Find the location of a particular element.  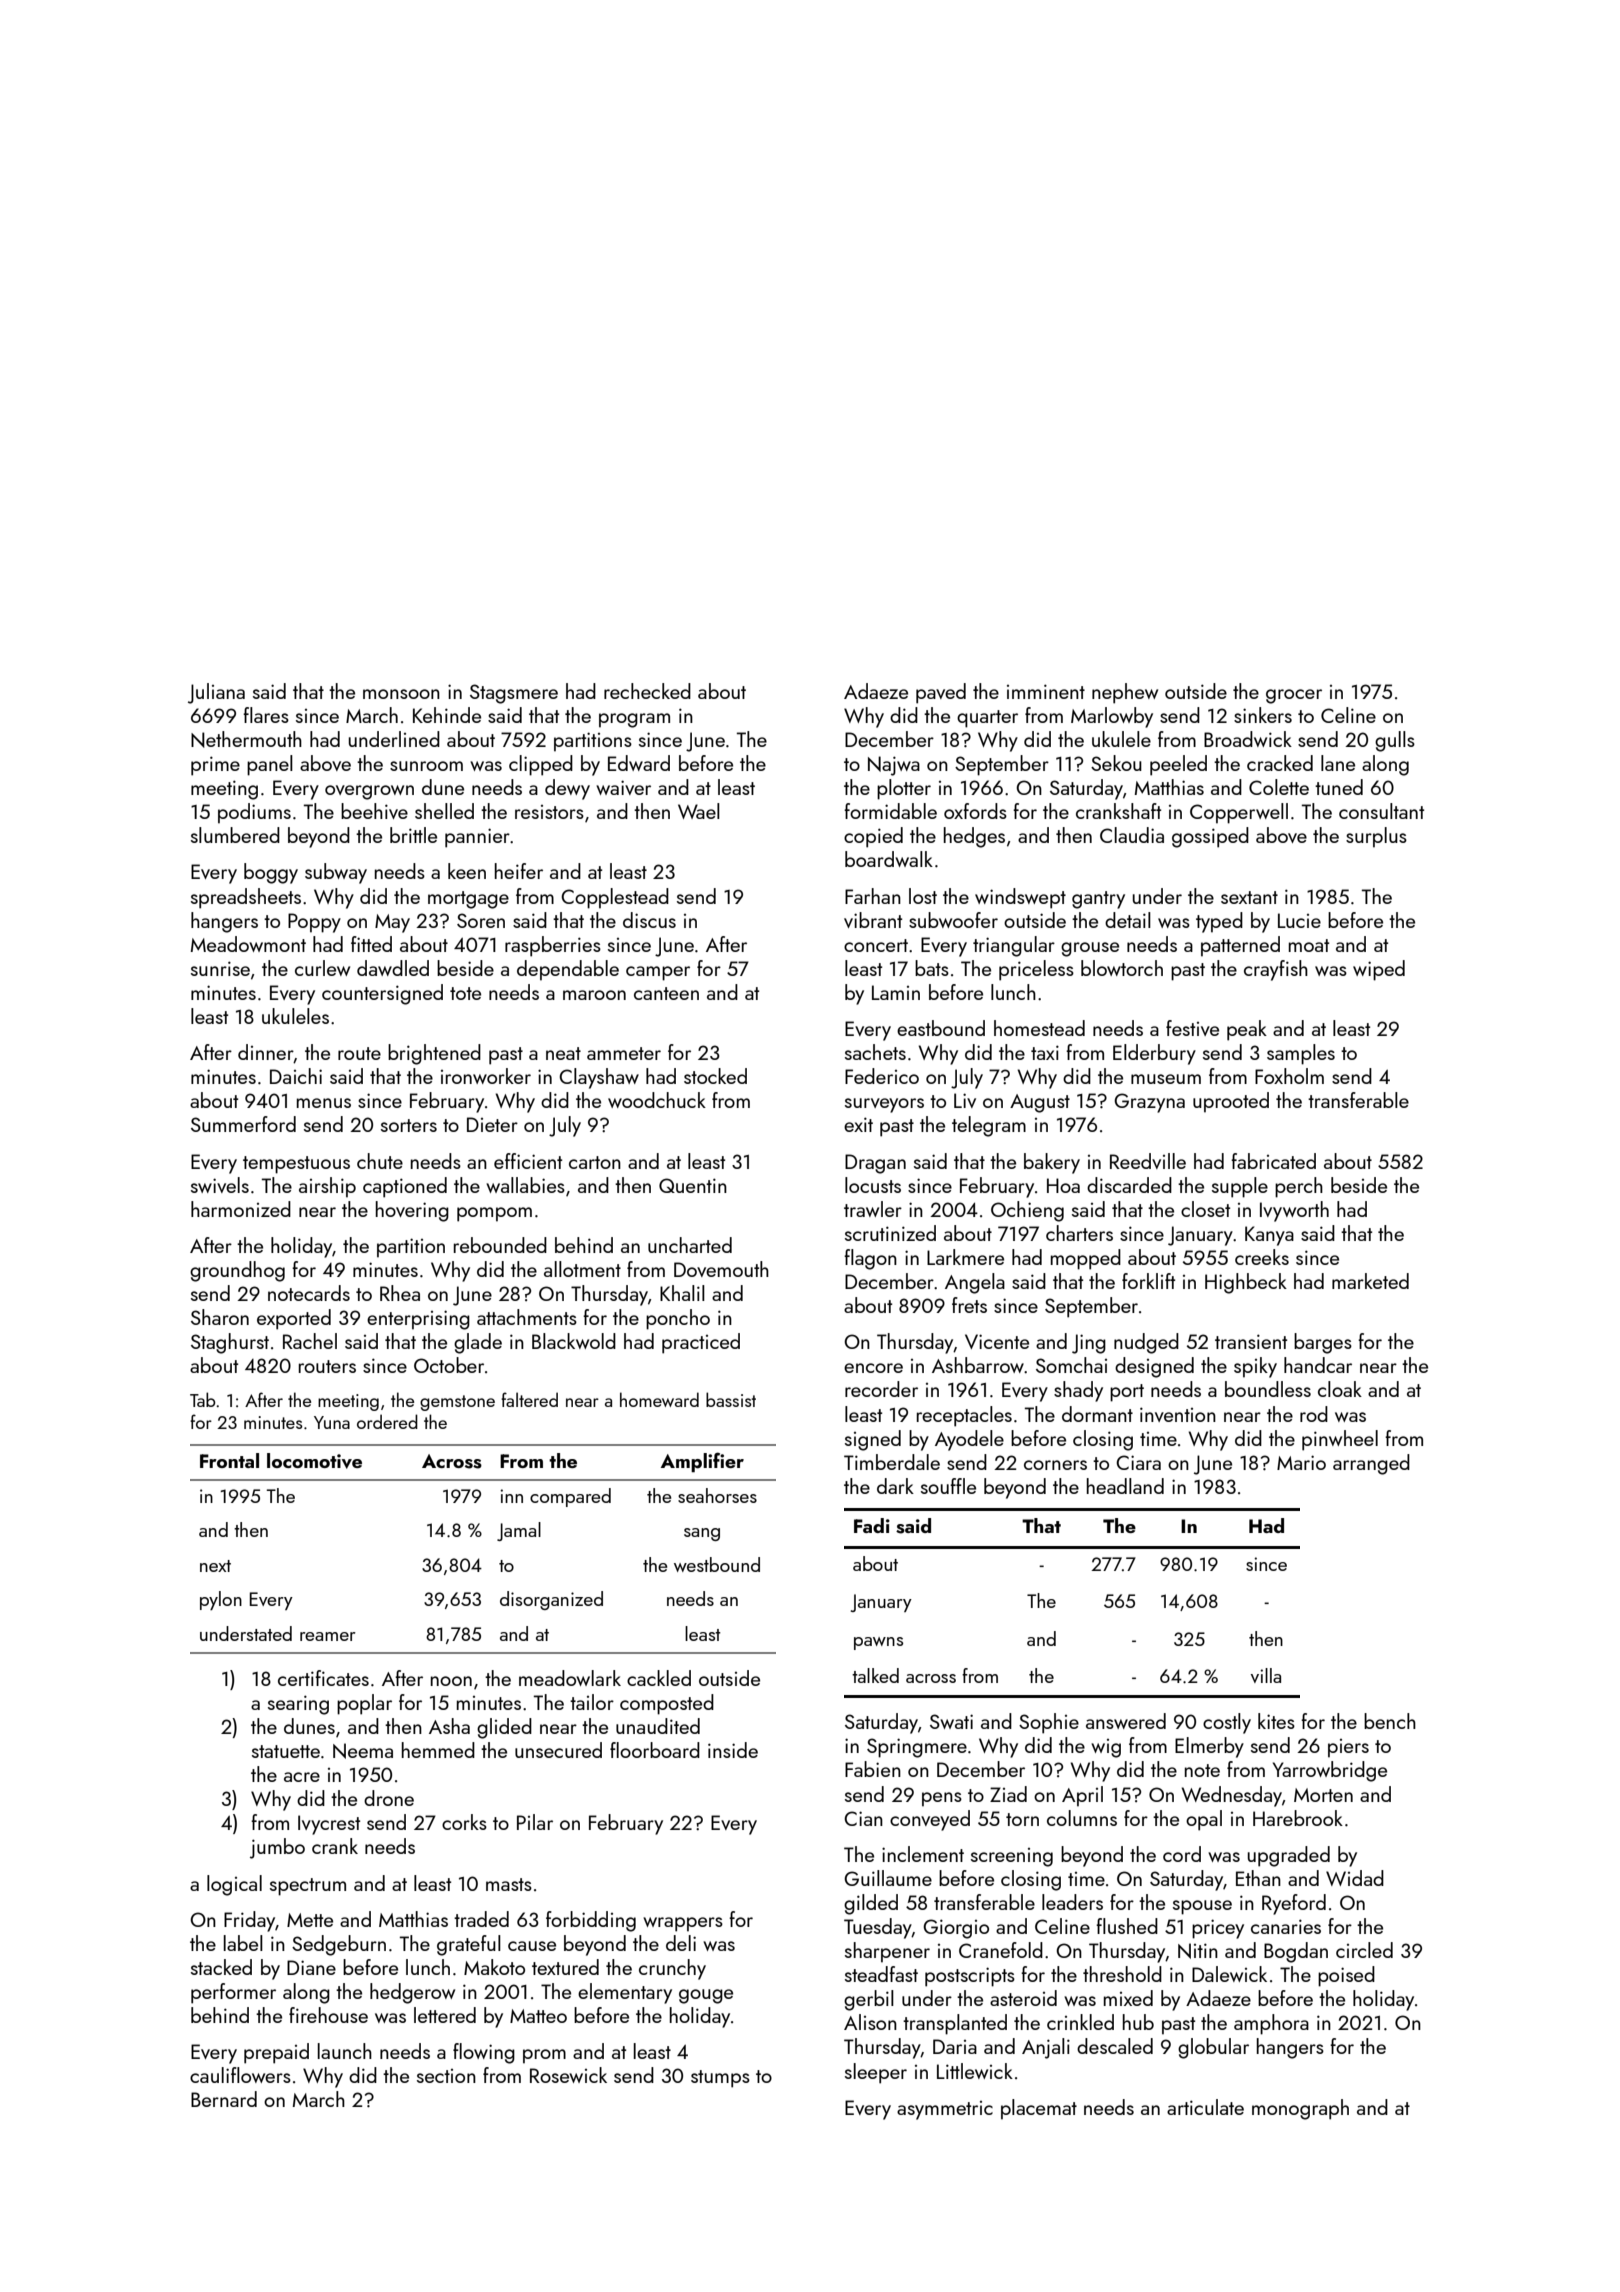

grocer is located at coordinates (1294, 696).
